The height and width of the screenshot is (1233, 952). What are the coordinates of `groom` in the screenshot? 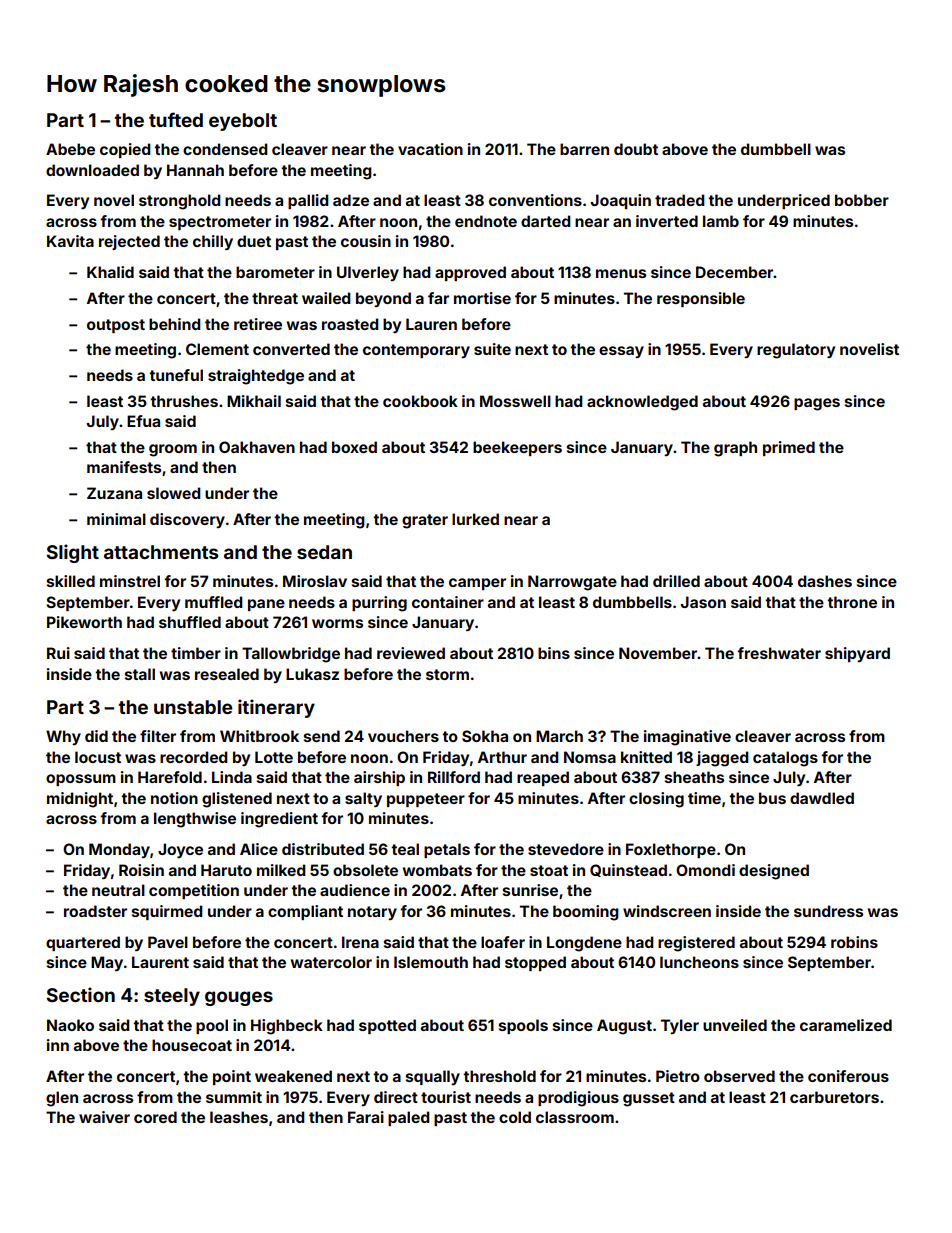 It's located at (173, 450).
